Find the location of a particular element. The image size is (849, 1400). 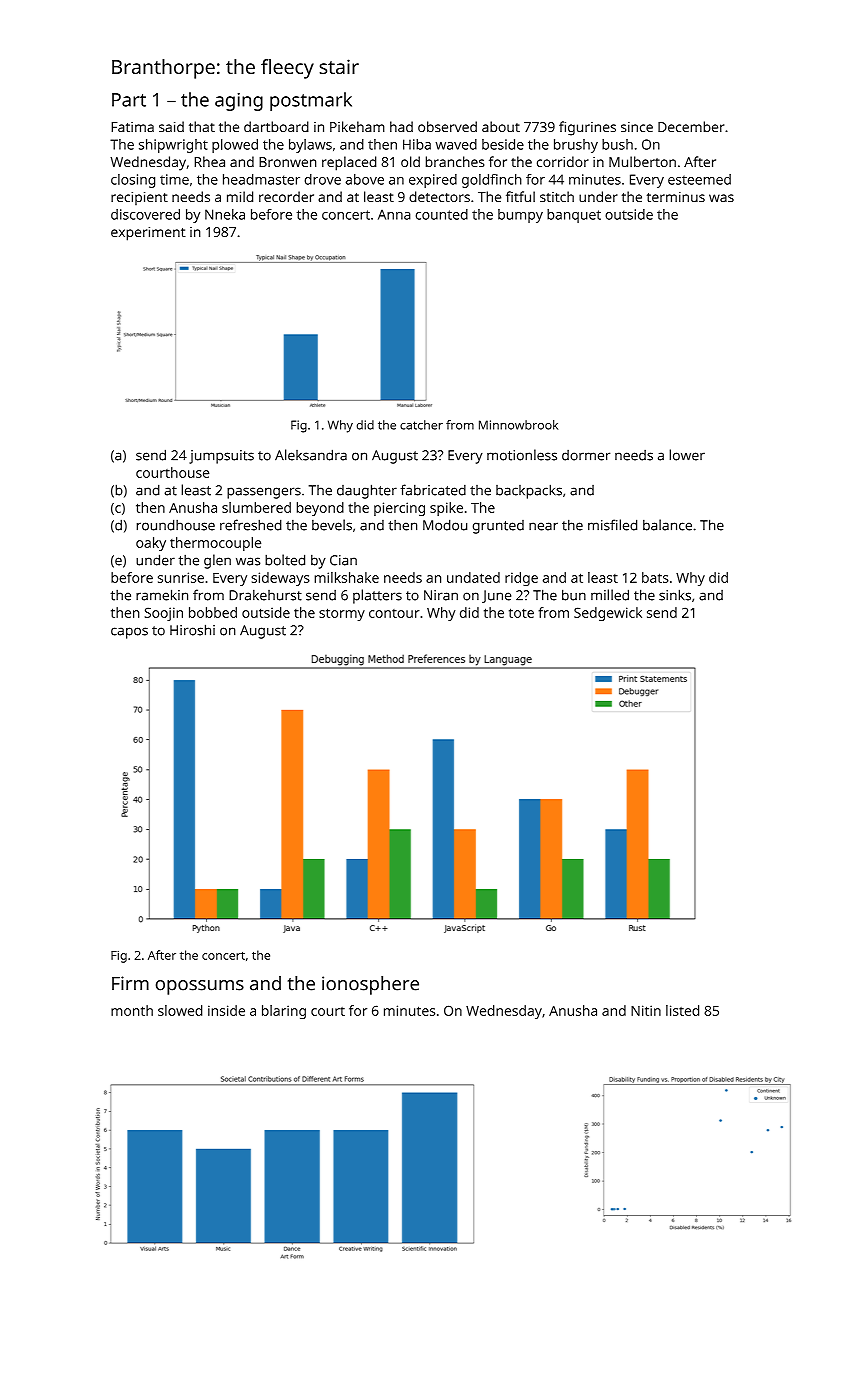

terminus is located at coordinates (676, 197).
